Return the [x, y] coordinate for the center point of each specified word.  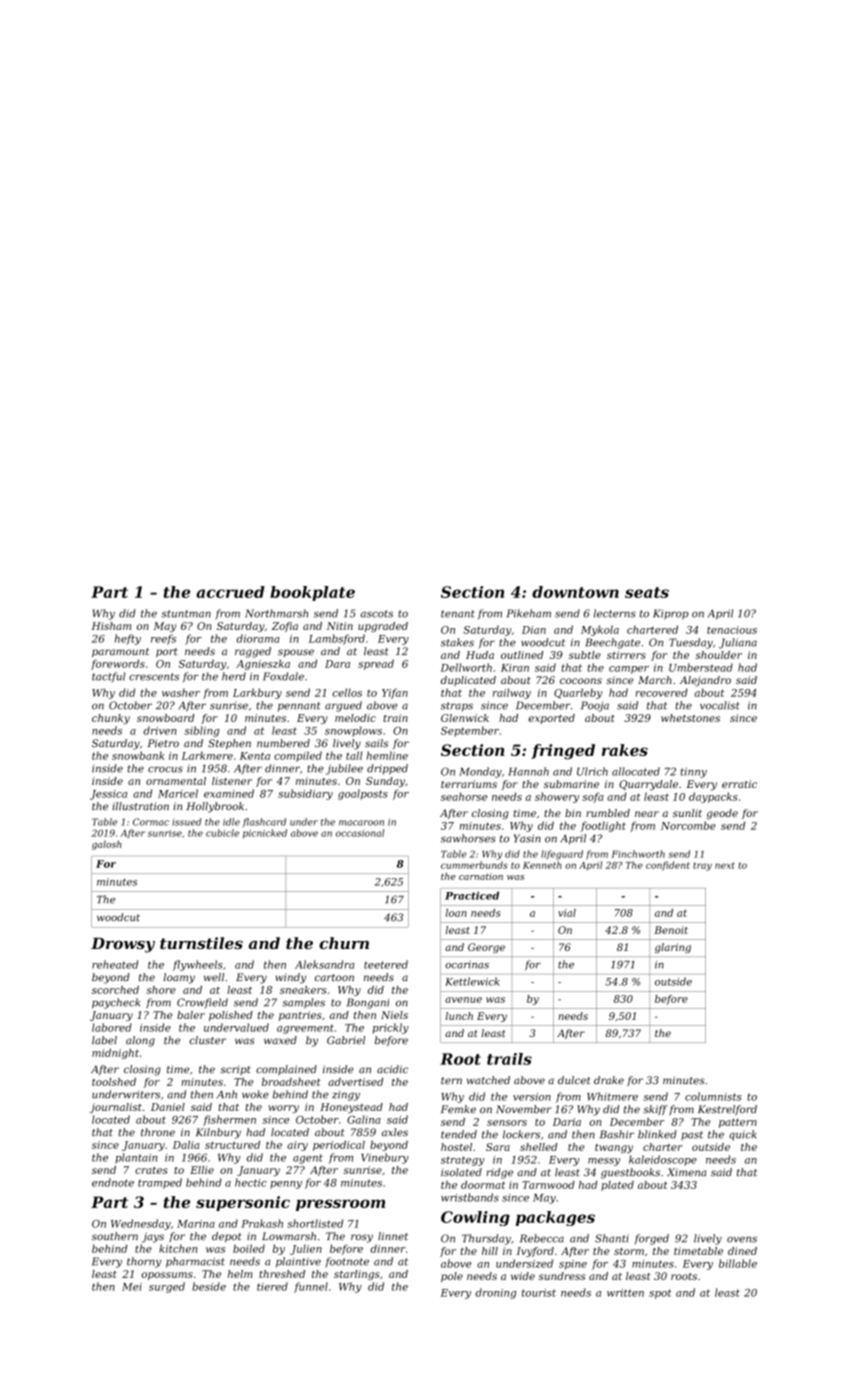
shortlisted [315, 1223]
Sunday [385, 782]
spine [573, 1265]
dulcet [574, 1080]
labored [112, 1027]
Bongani [368, 1003]
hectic [251, 1182]
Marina [196, 1224]
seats [647, 592]
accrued [230, 592]
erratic [739, 784]
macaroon [361, 823]
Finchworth [638, 854]
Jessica [108, 795]
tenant [458, 614]
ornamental [176, 781]
